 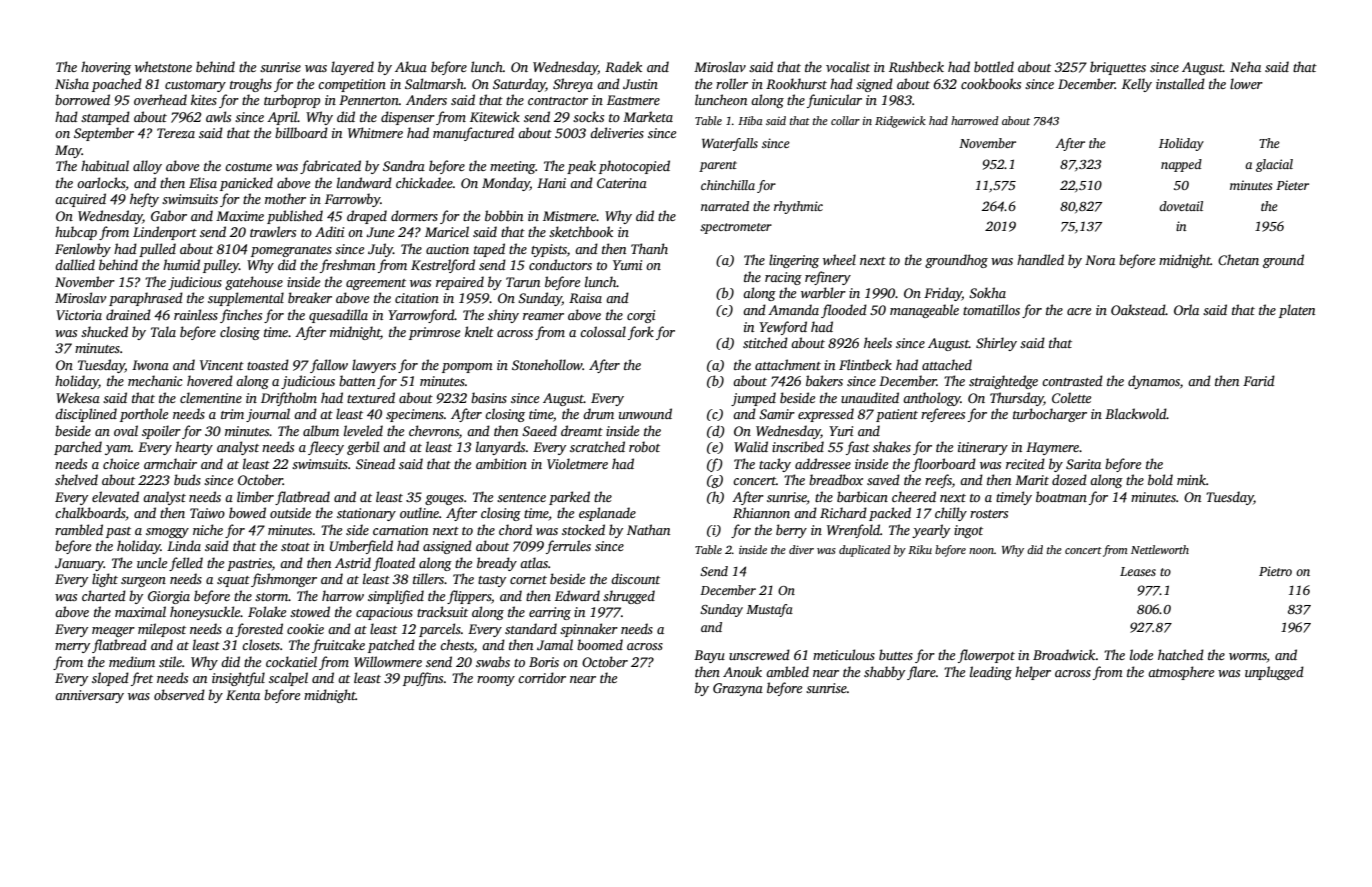 I want to click on Farid, so click(x=1259, y=380).
